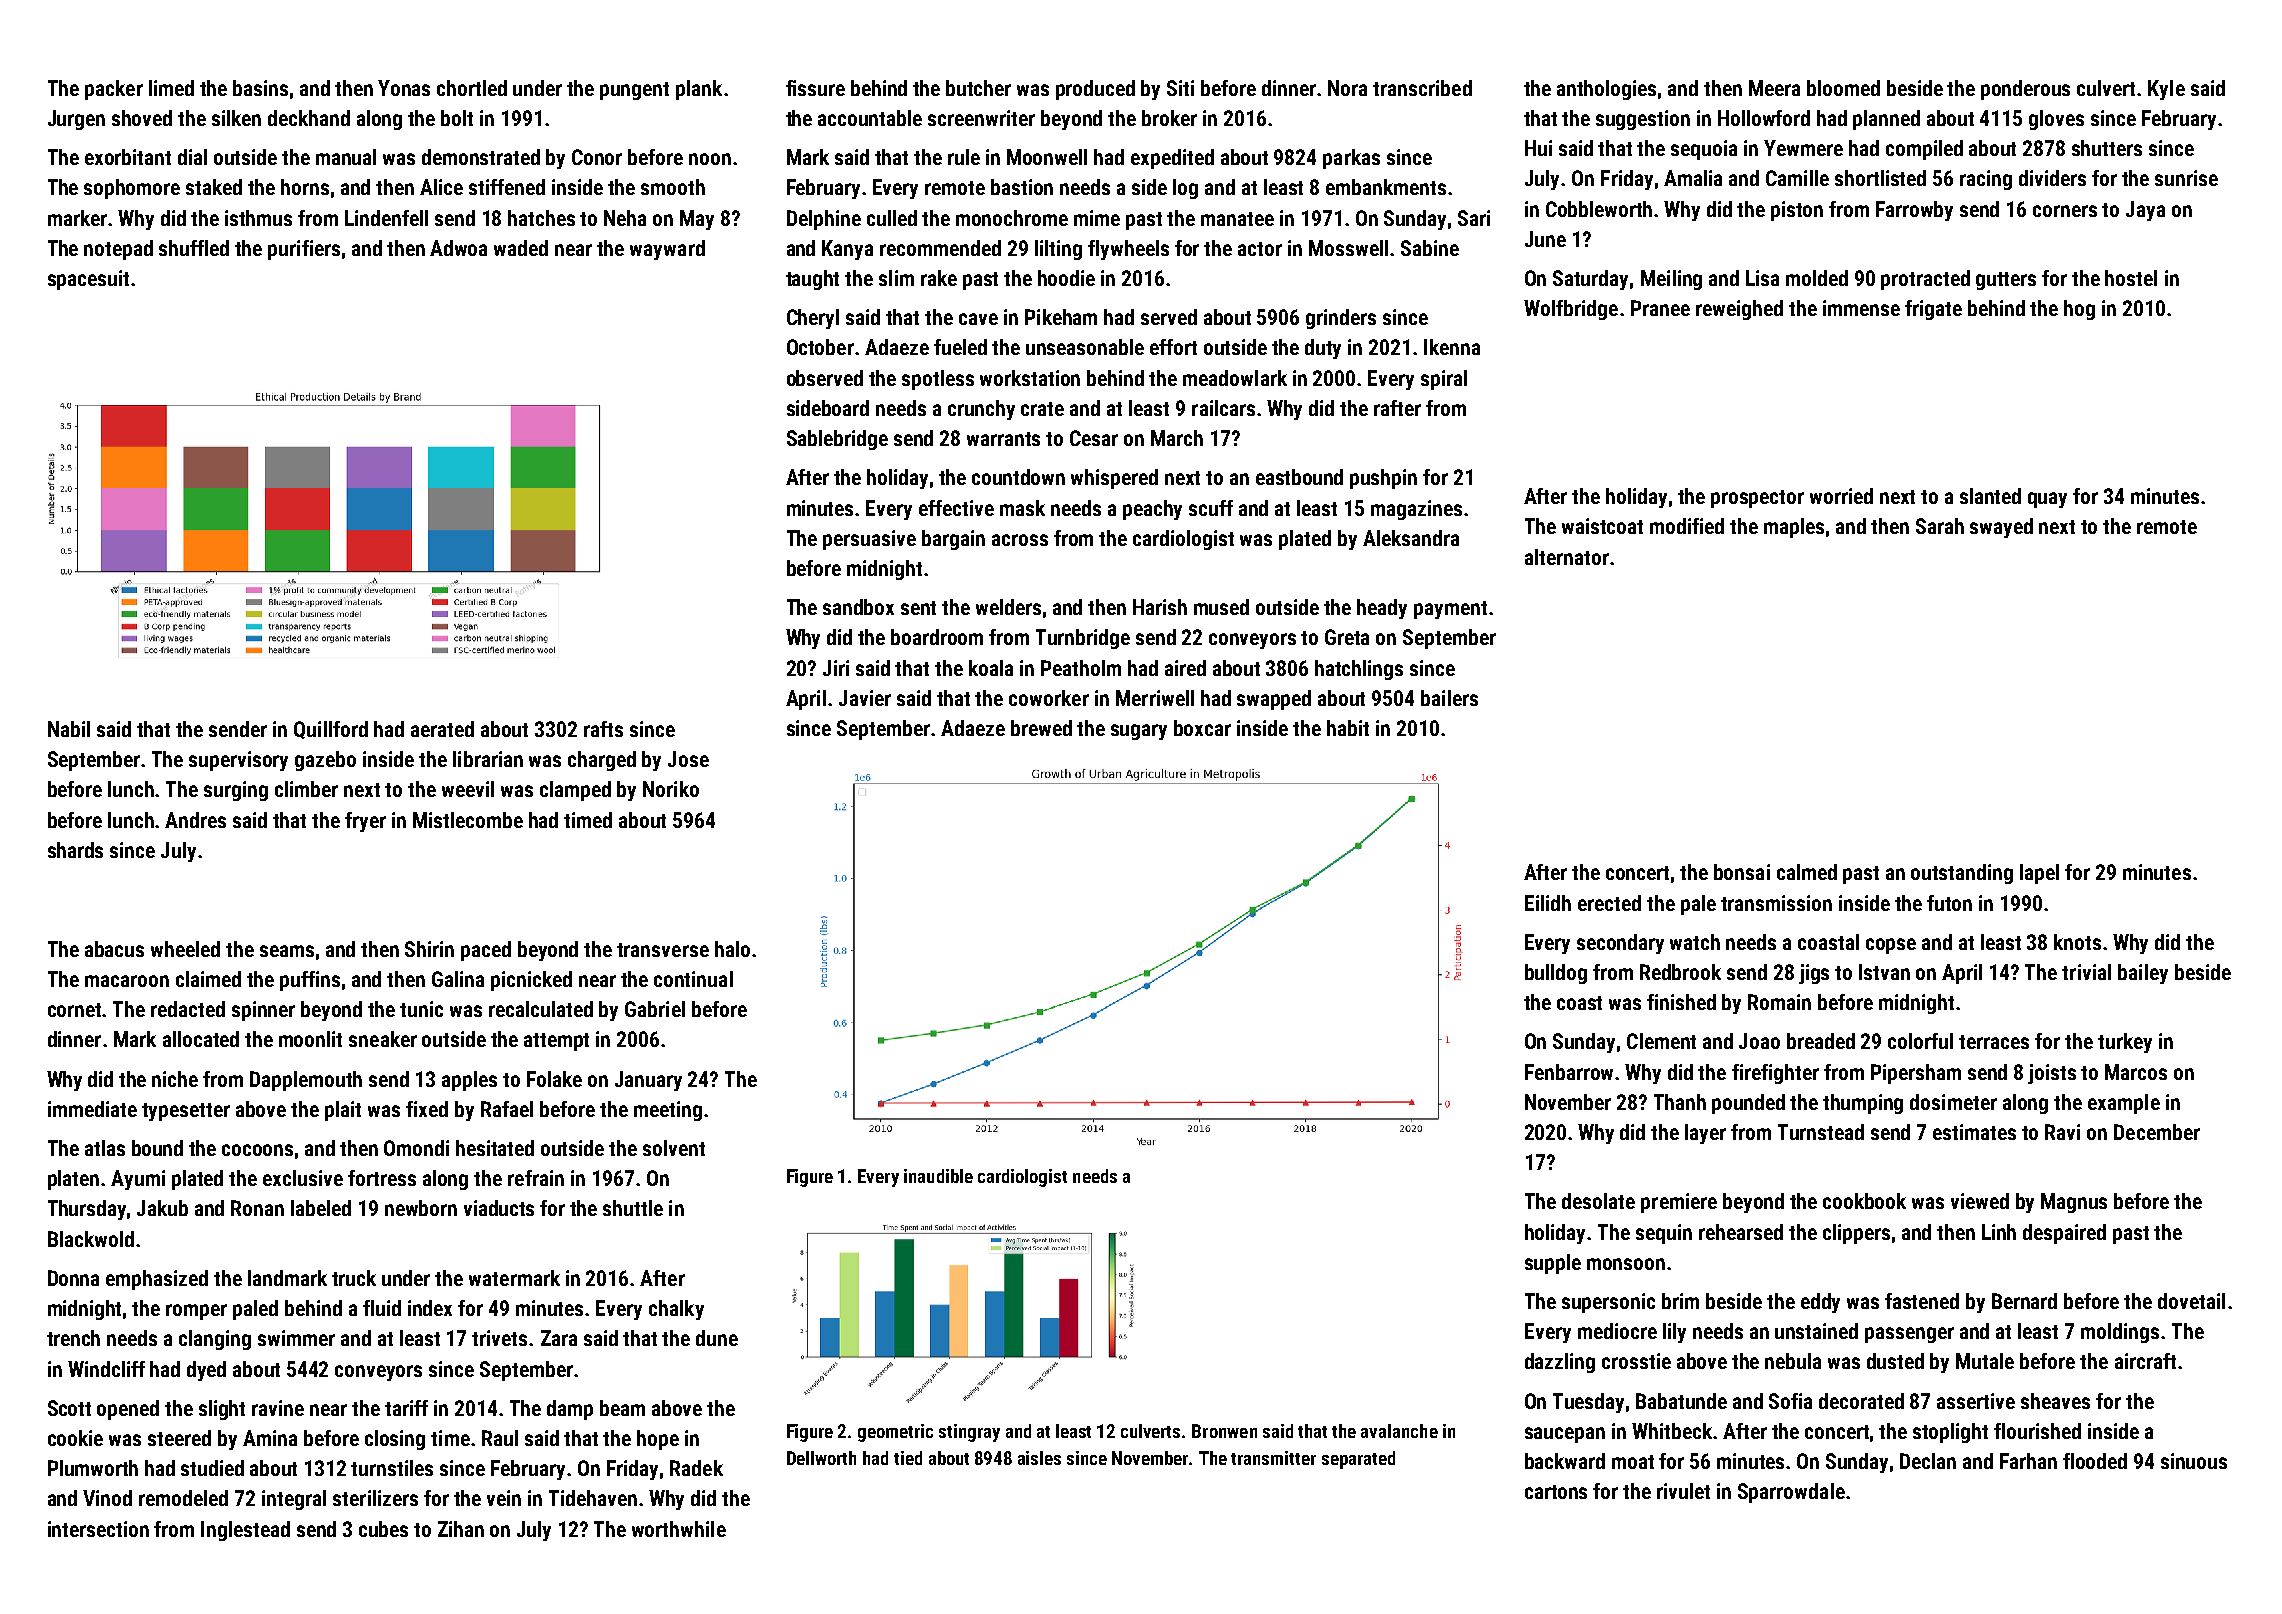 The width and height of the image is (2282, 1614). I want to click on intersection, so click(98, 1529).
